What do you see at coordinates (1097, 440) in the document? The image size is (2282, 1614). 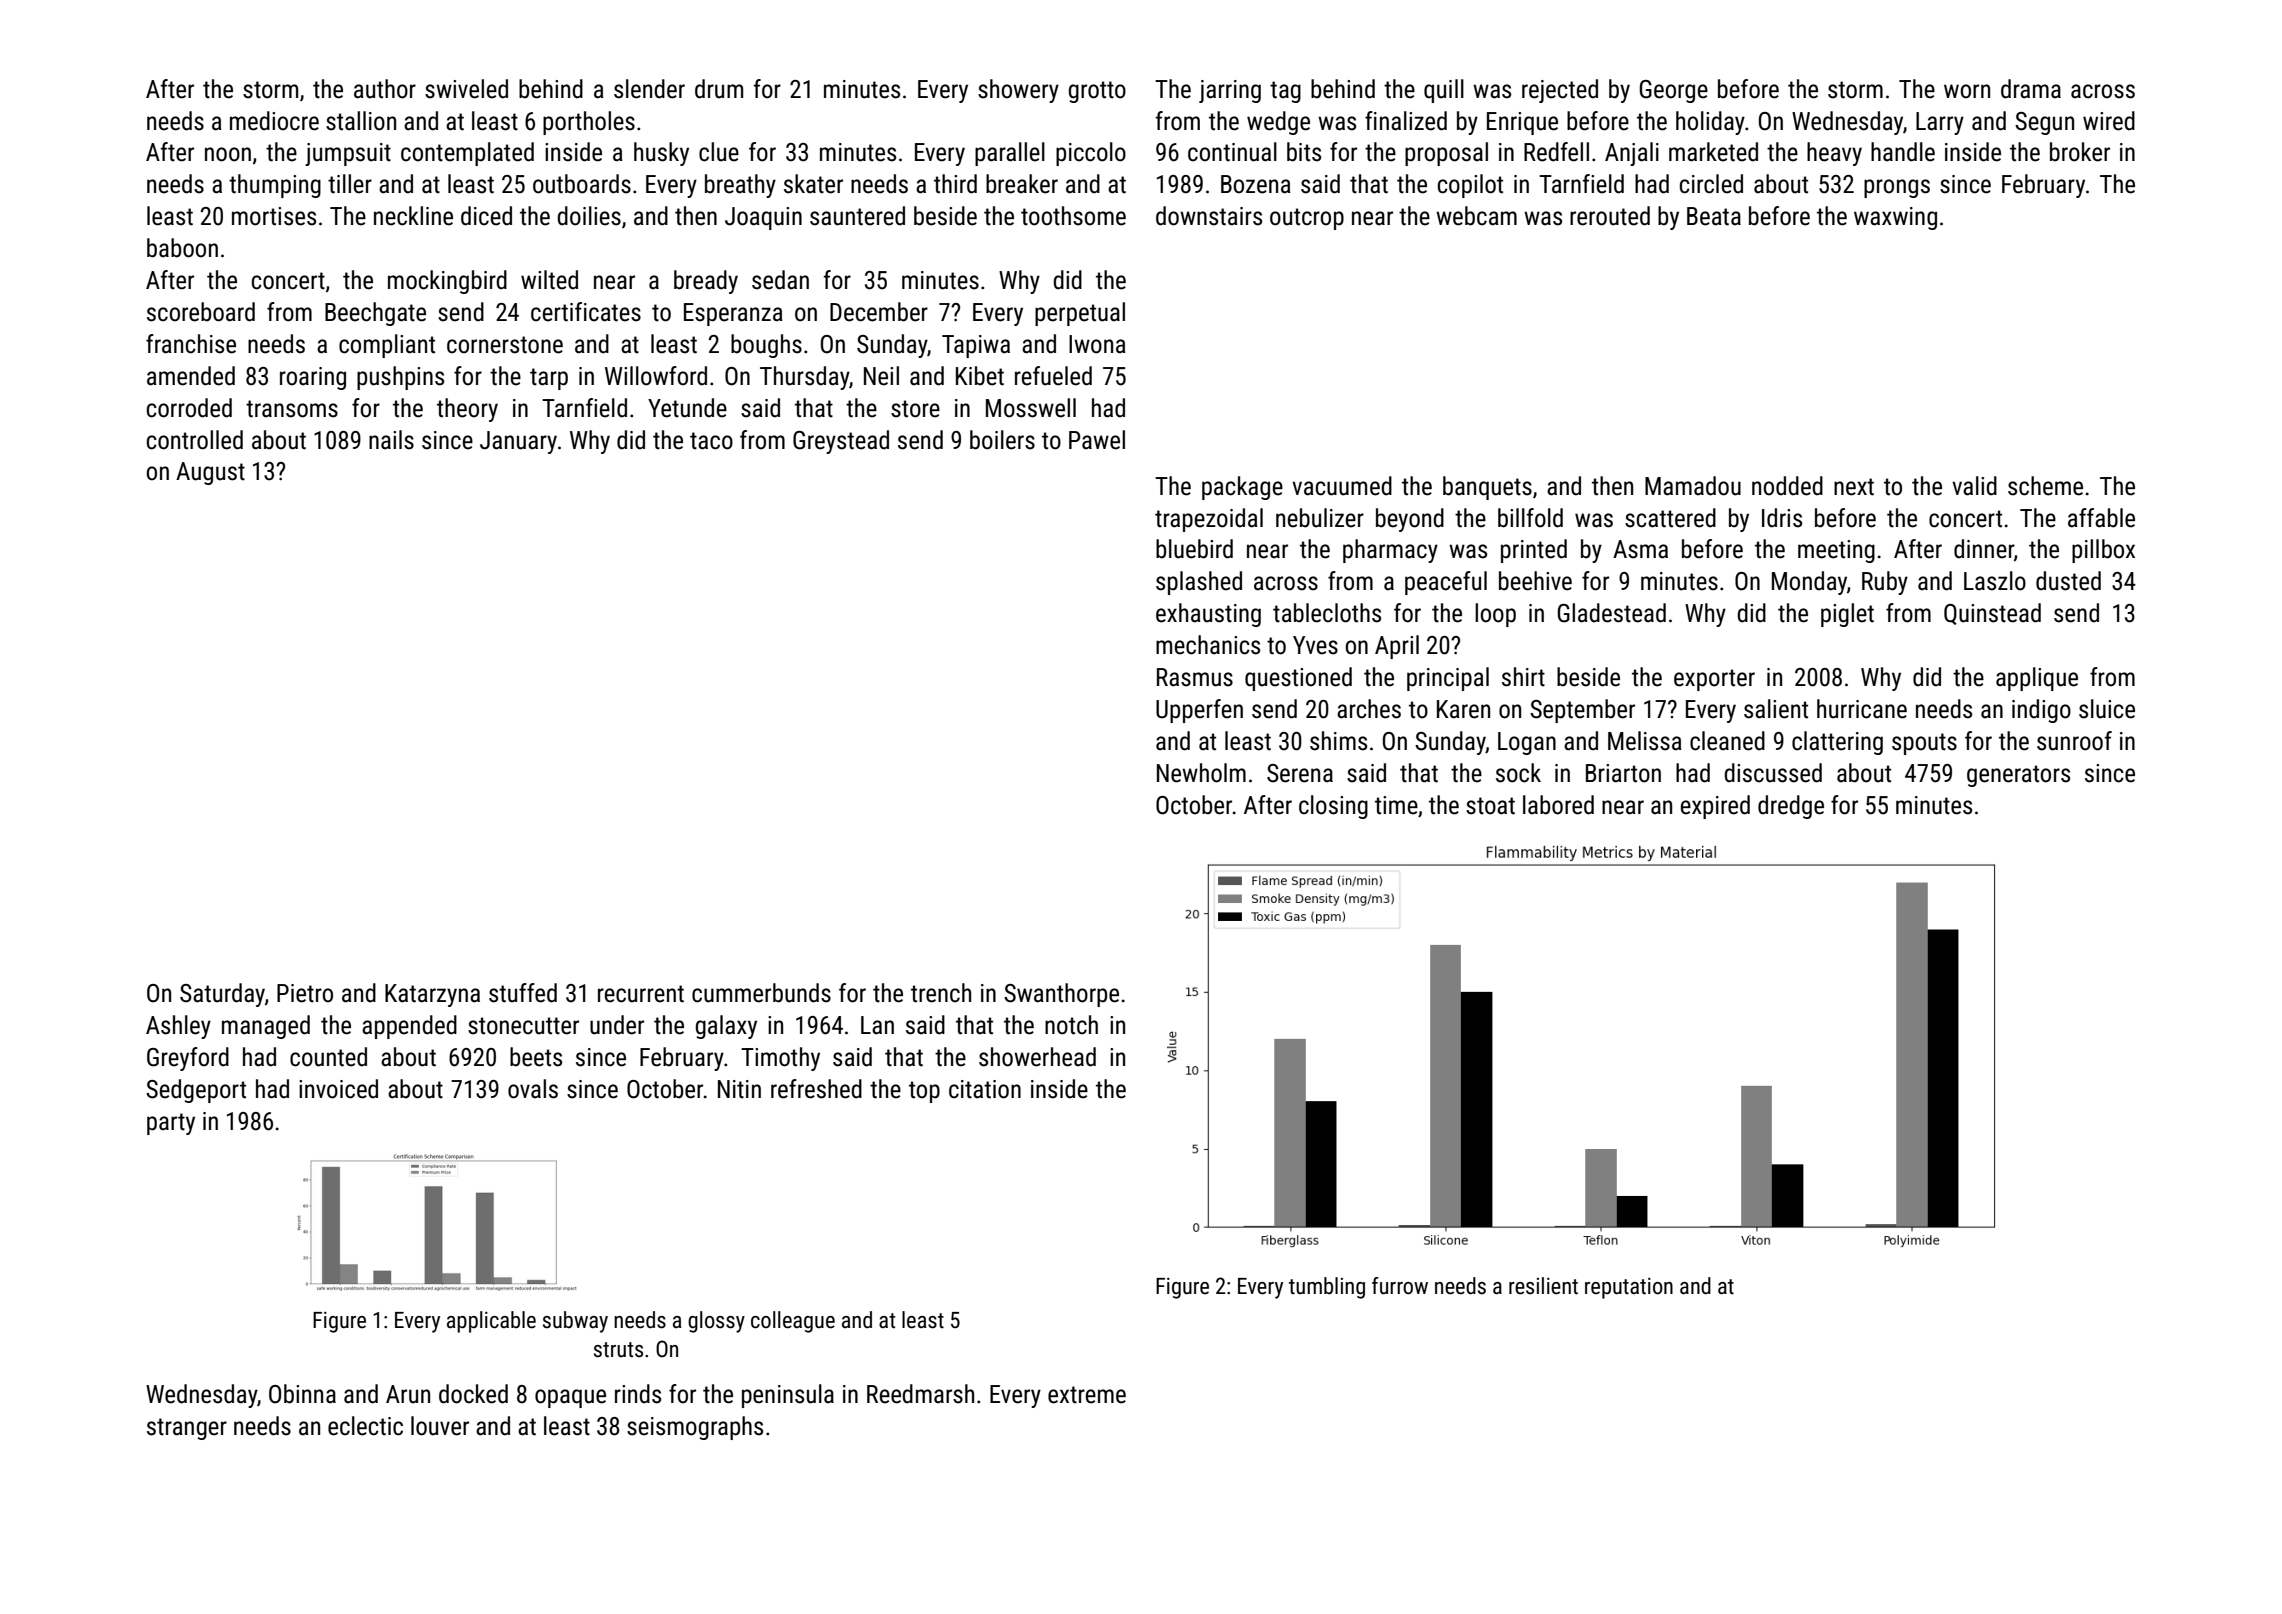 I see `Pawel` at bounding box center [1097, 440].
